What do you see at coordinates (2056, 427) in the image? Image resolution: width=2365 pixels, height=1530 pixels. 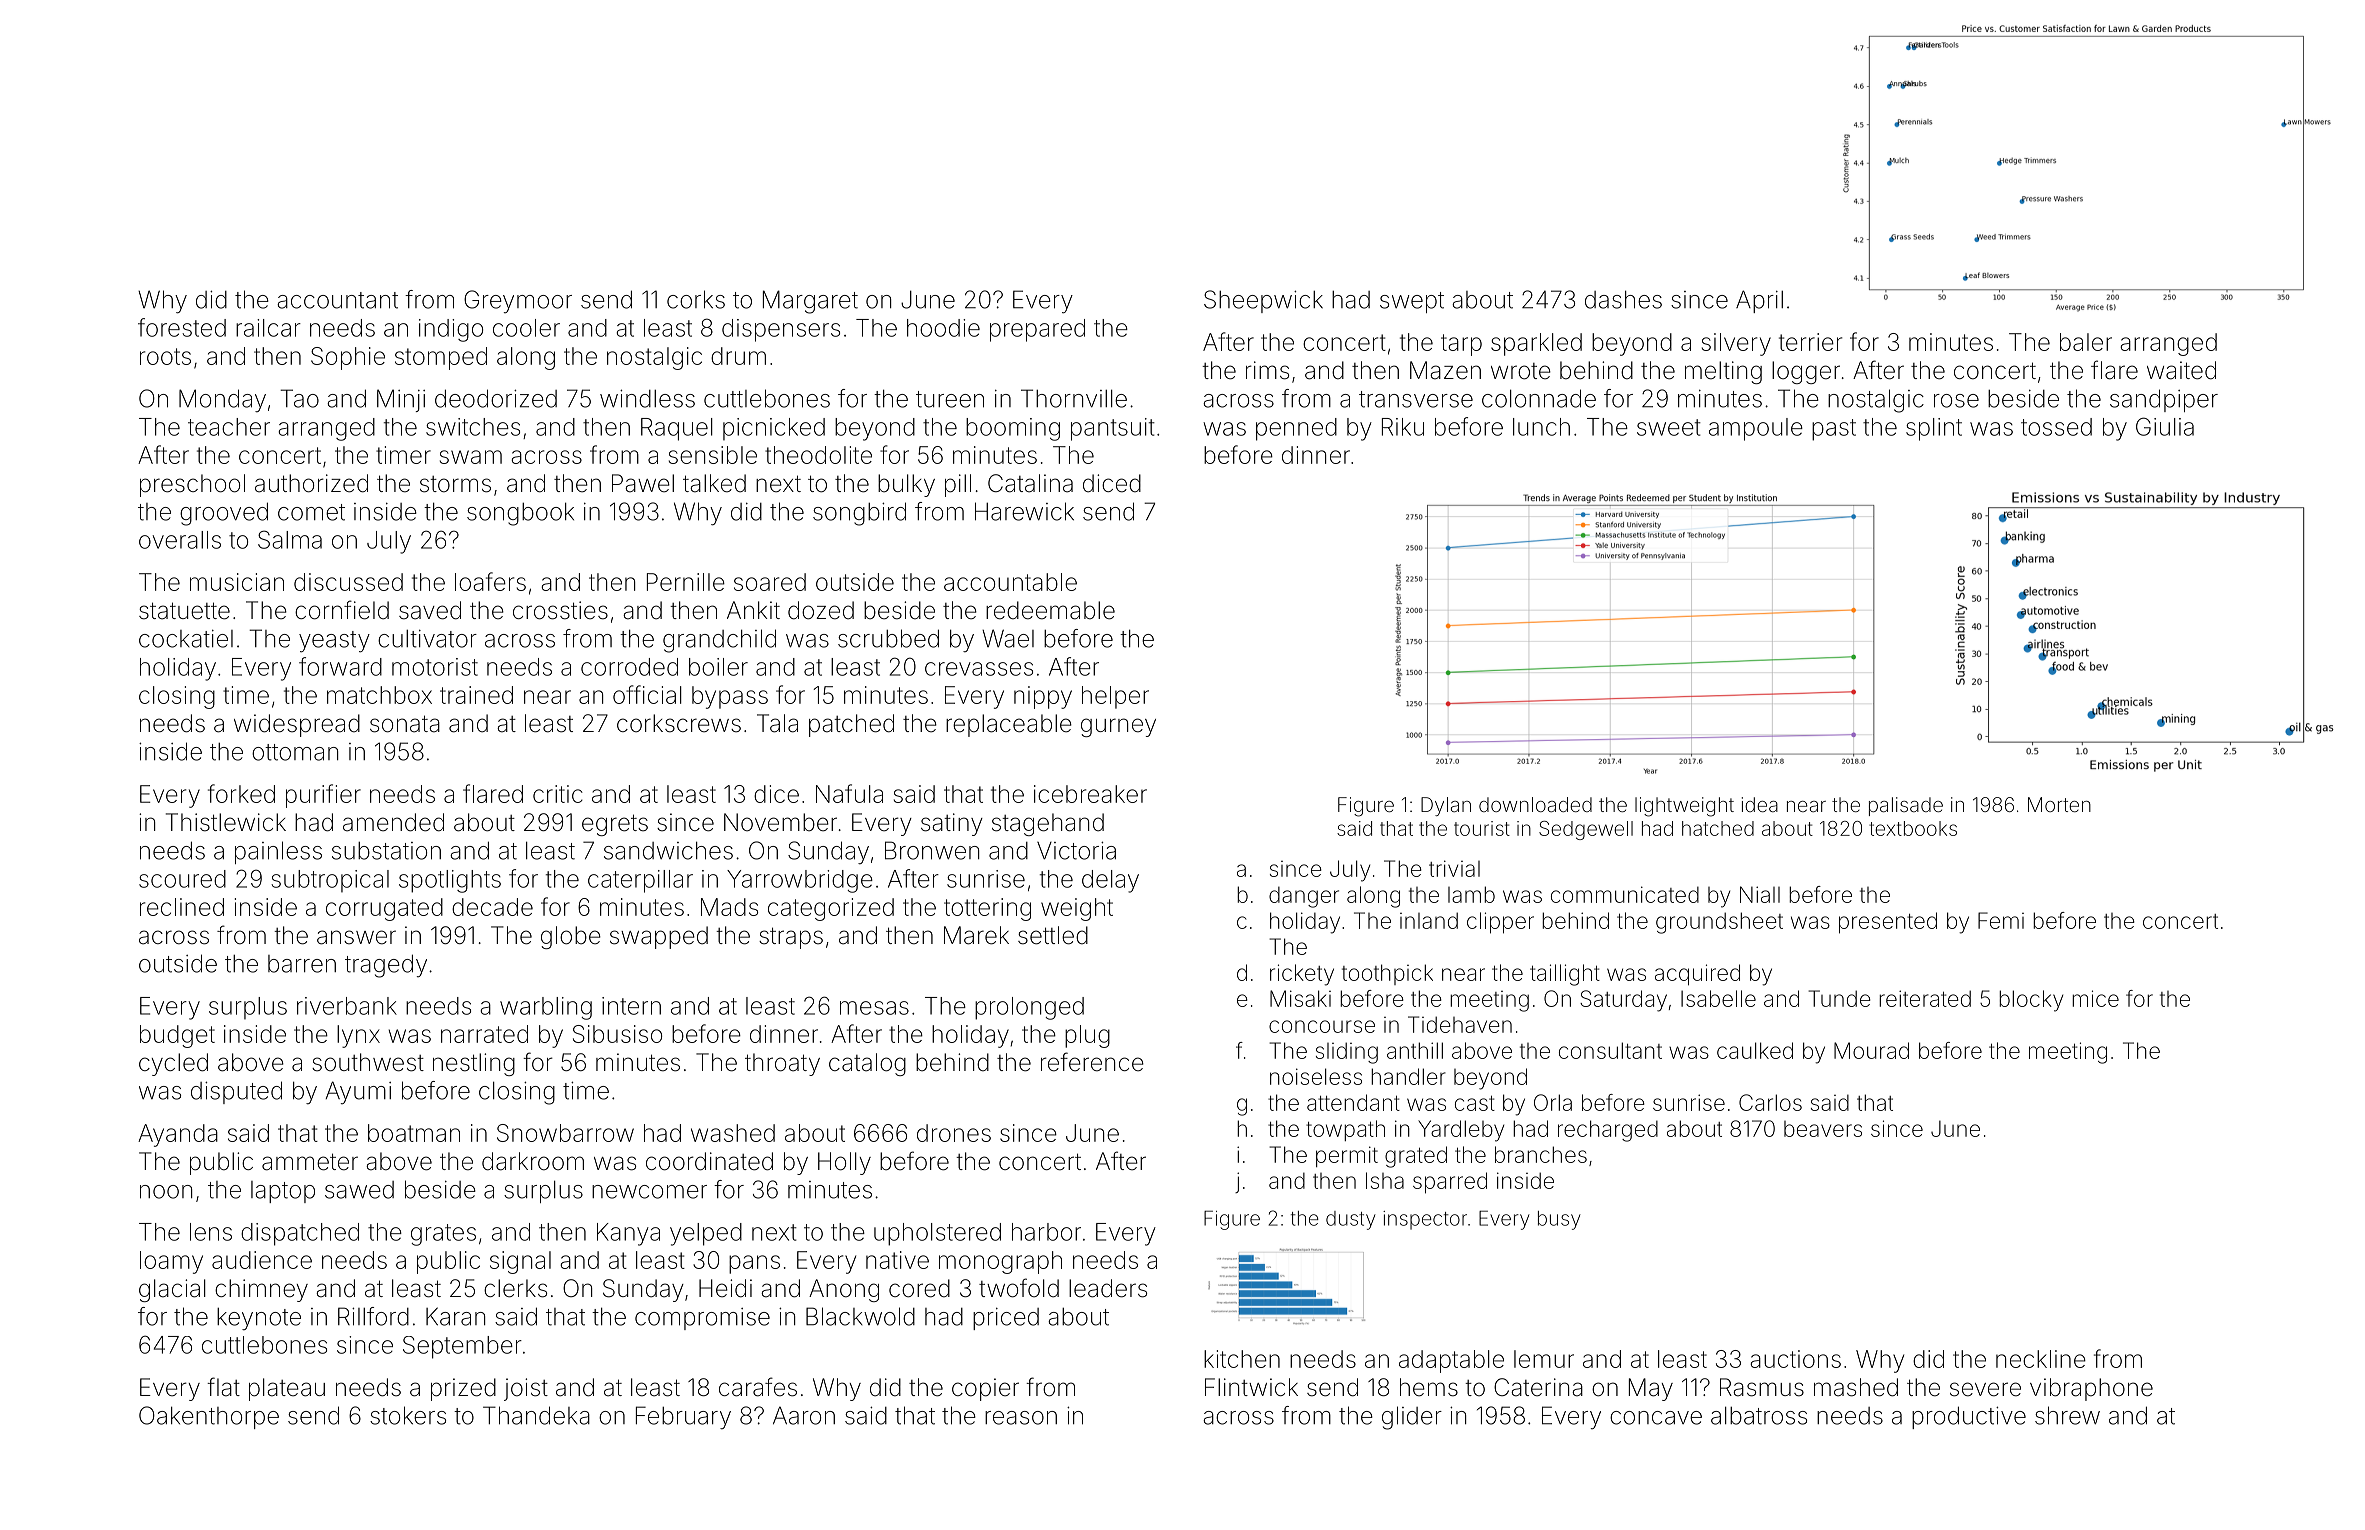 I see `tossed` at bounding box center [2056, 427].
